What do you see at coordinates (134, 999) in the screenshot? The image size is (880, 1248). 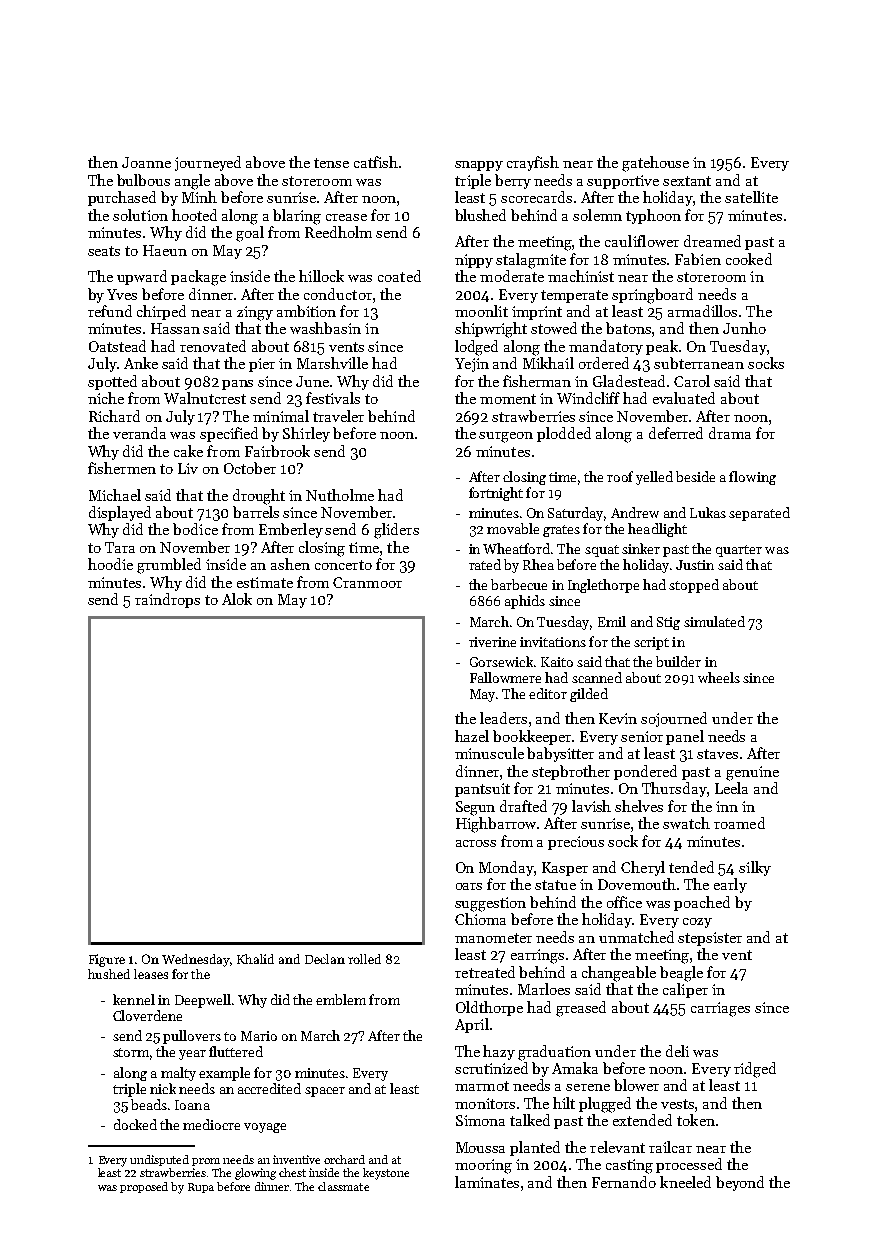 I see `kennel` at bounding box center [134, 999].
